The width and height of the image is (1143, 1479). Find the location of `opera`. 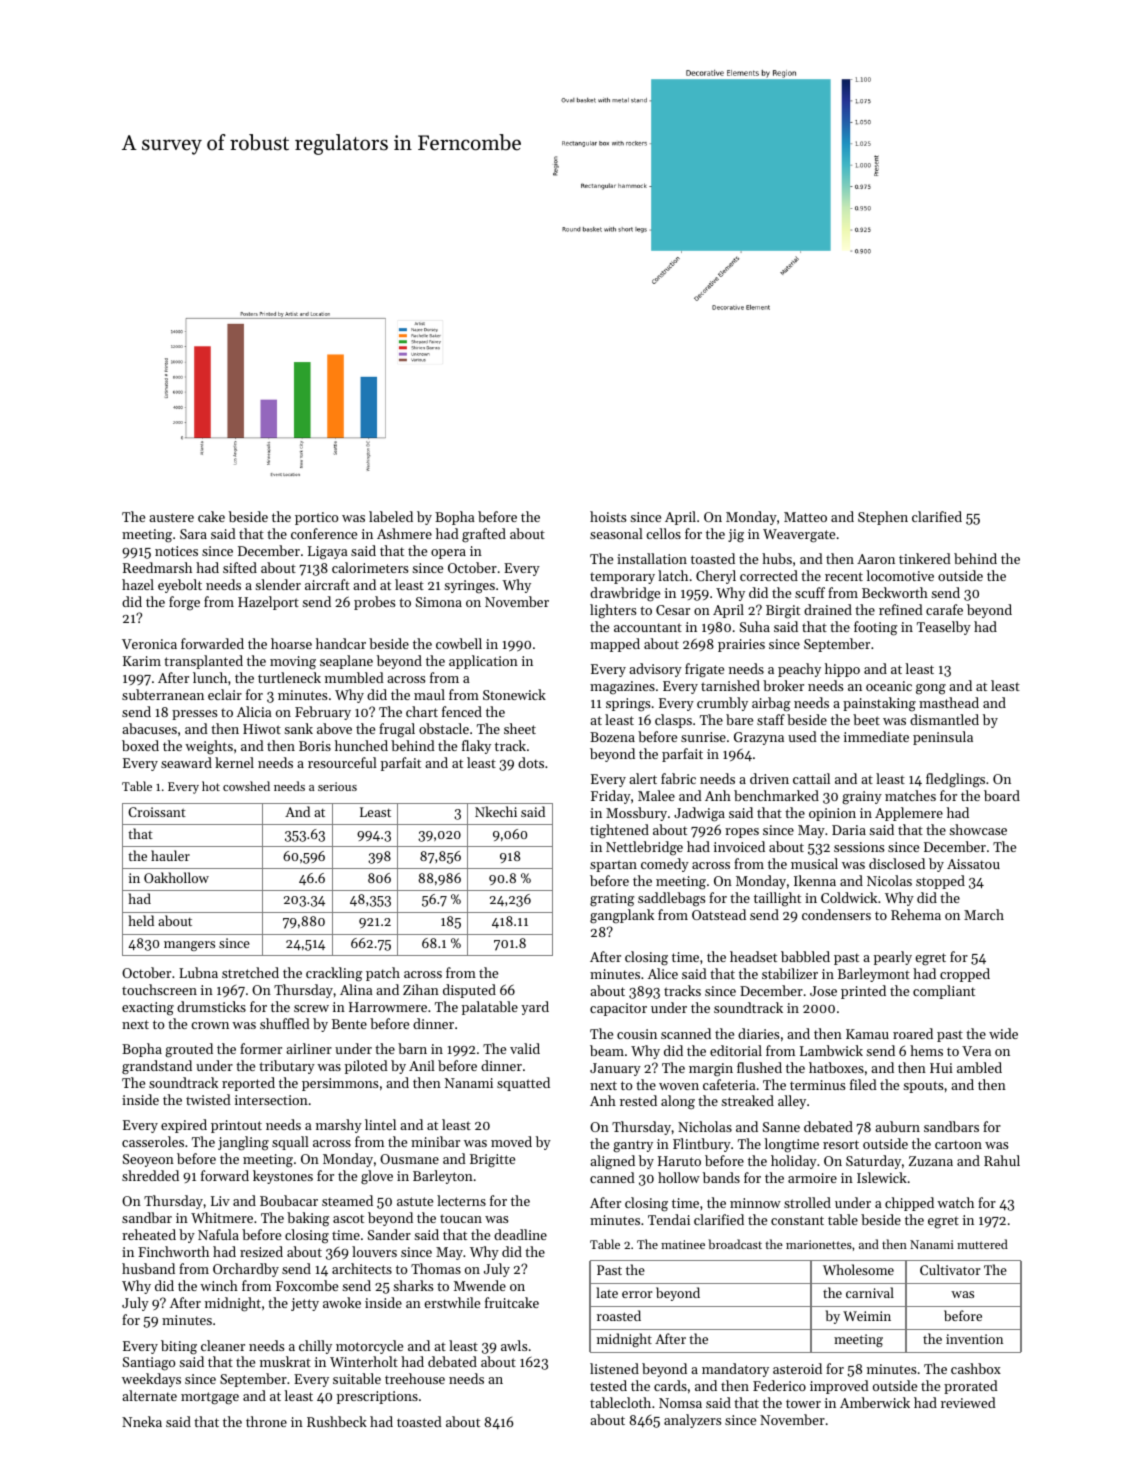

opera is located at coordinates (448, 554).
